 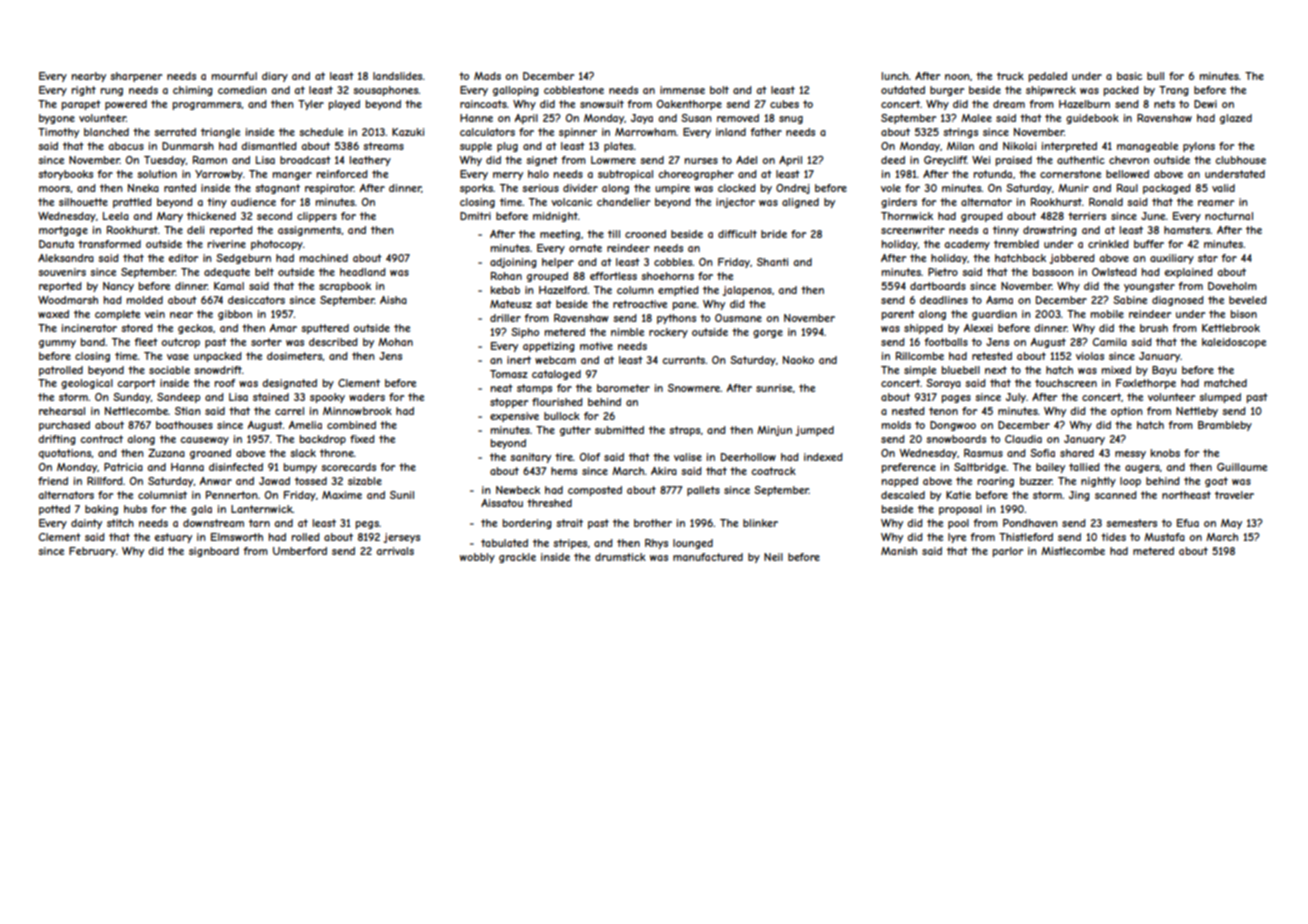 What do you see at coordinates (1165, 453) in the page?
I see `knobs` at bounding box center [1165, 453].
